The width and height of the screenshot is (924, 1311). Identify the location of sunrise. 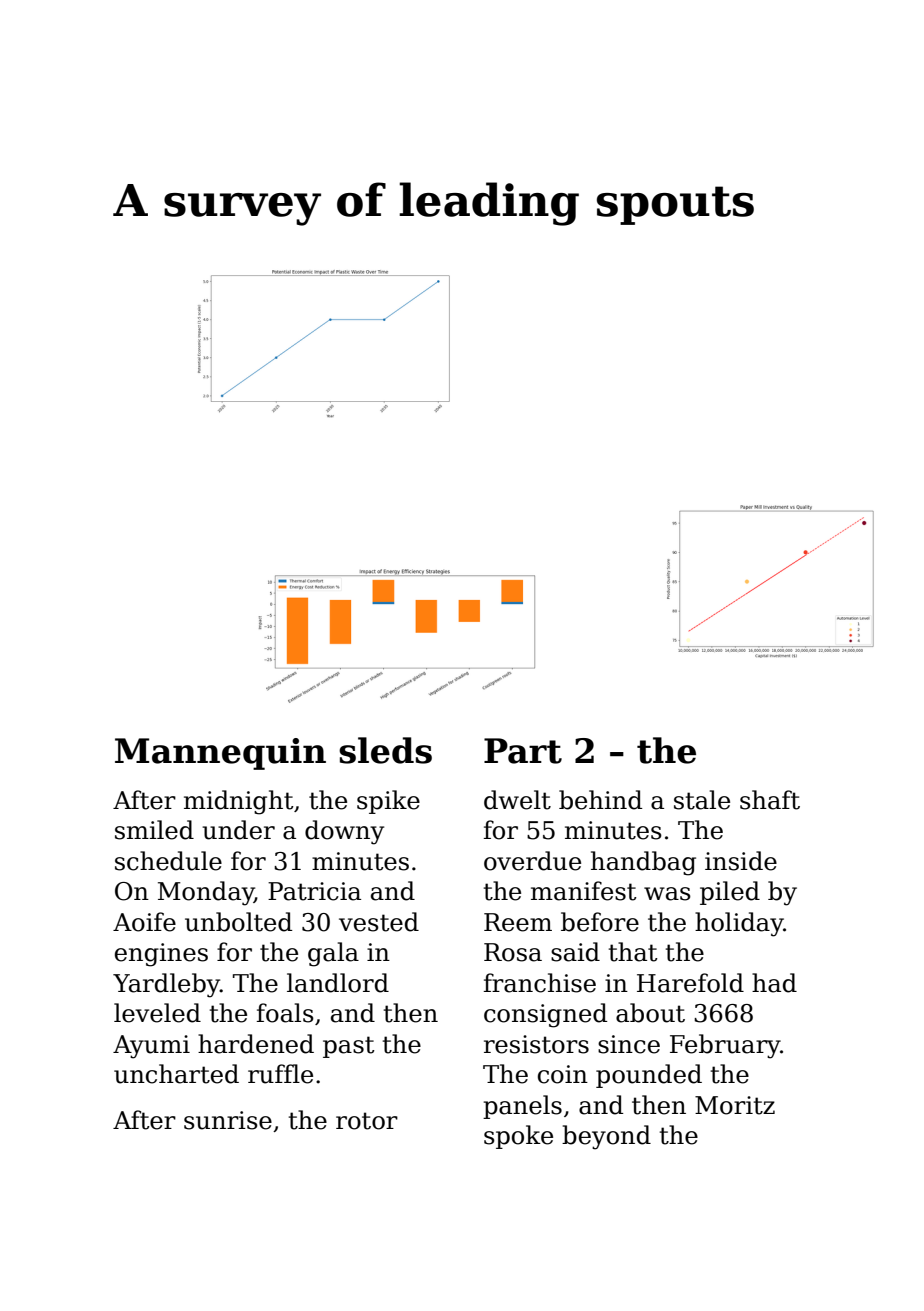
(228, 1120).
